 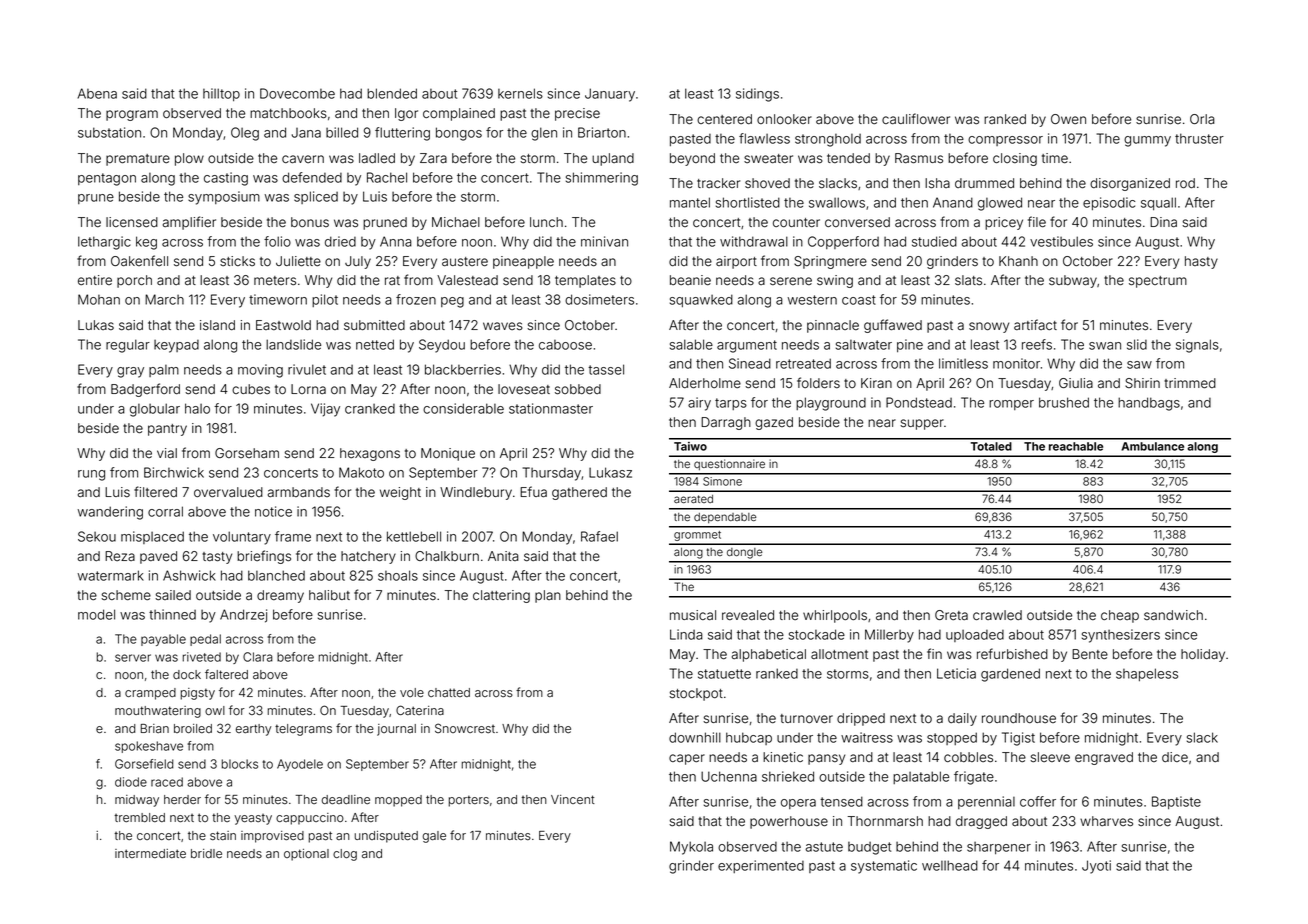 What do you see at coordinates (610, 95) in the image?
I see `January` at bounding box center [610, 95].
